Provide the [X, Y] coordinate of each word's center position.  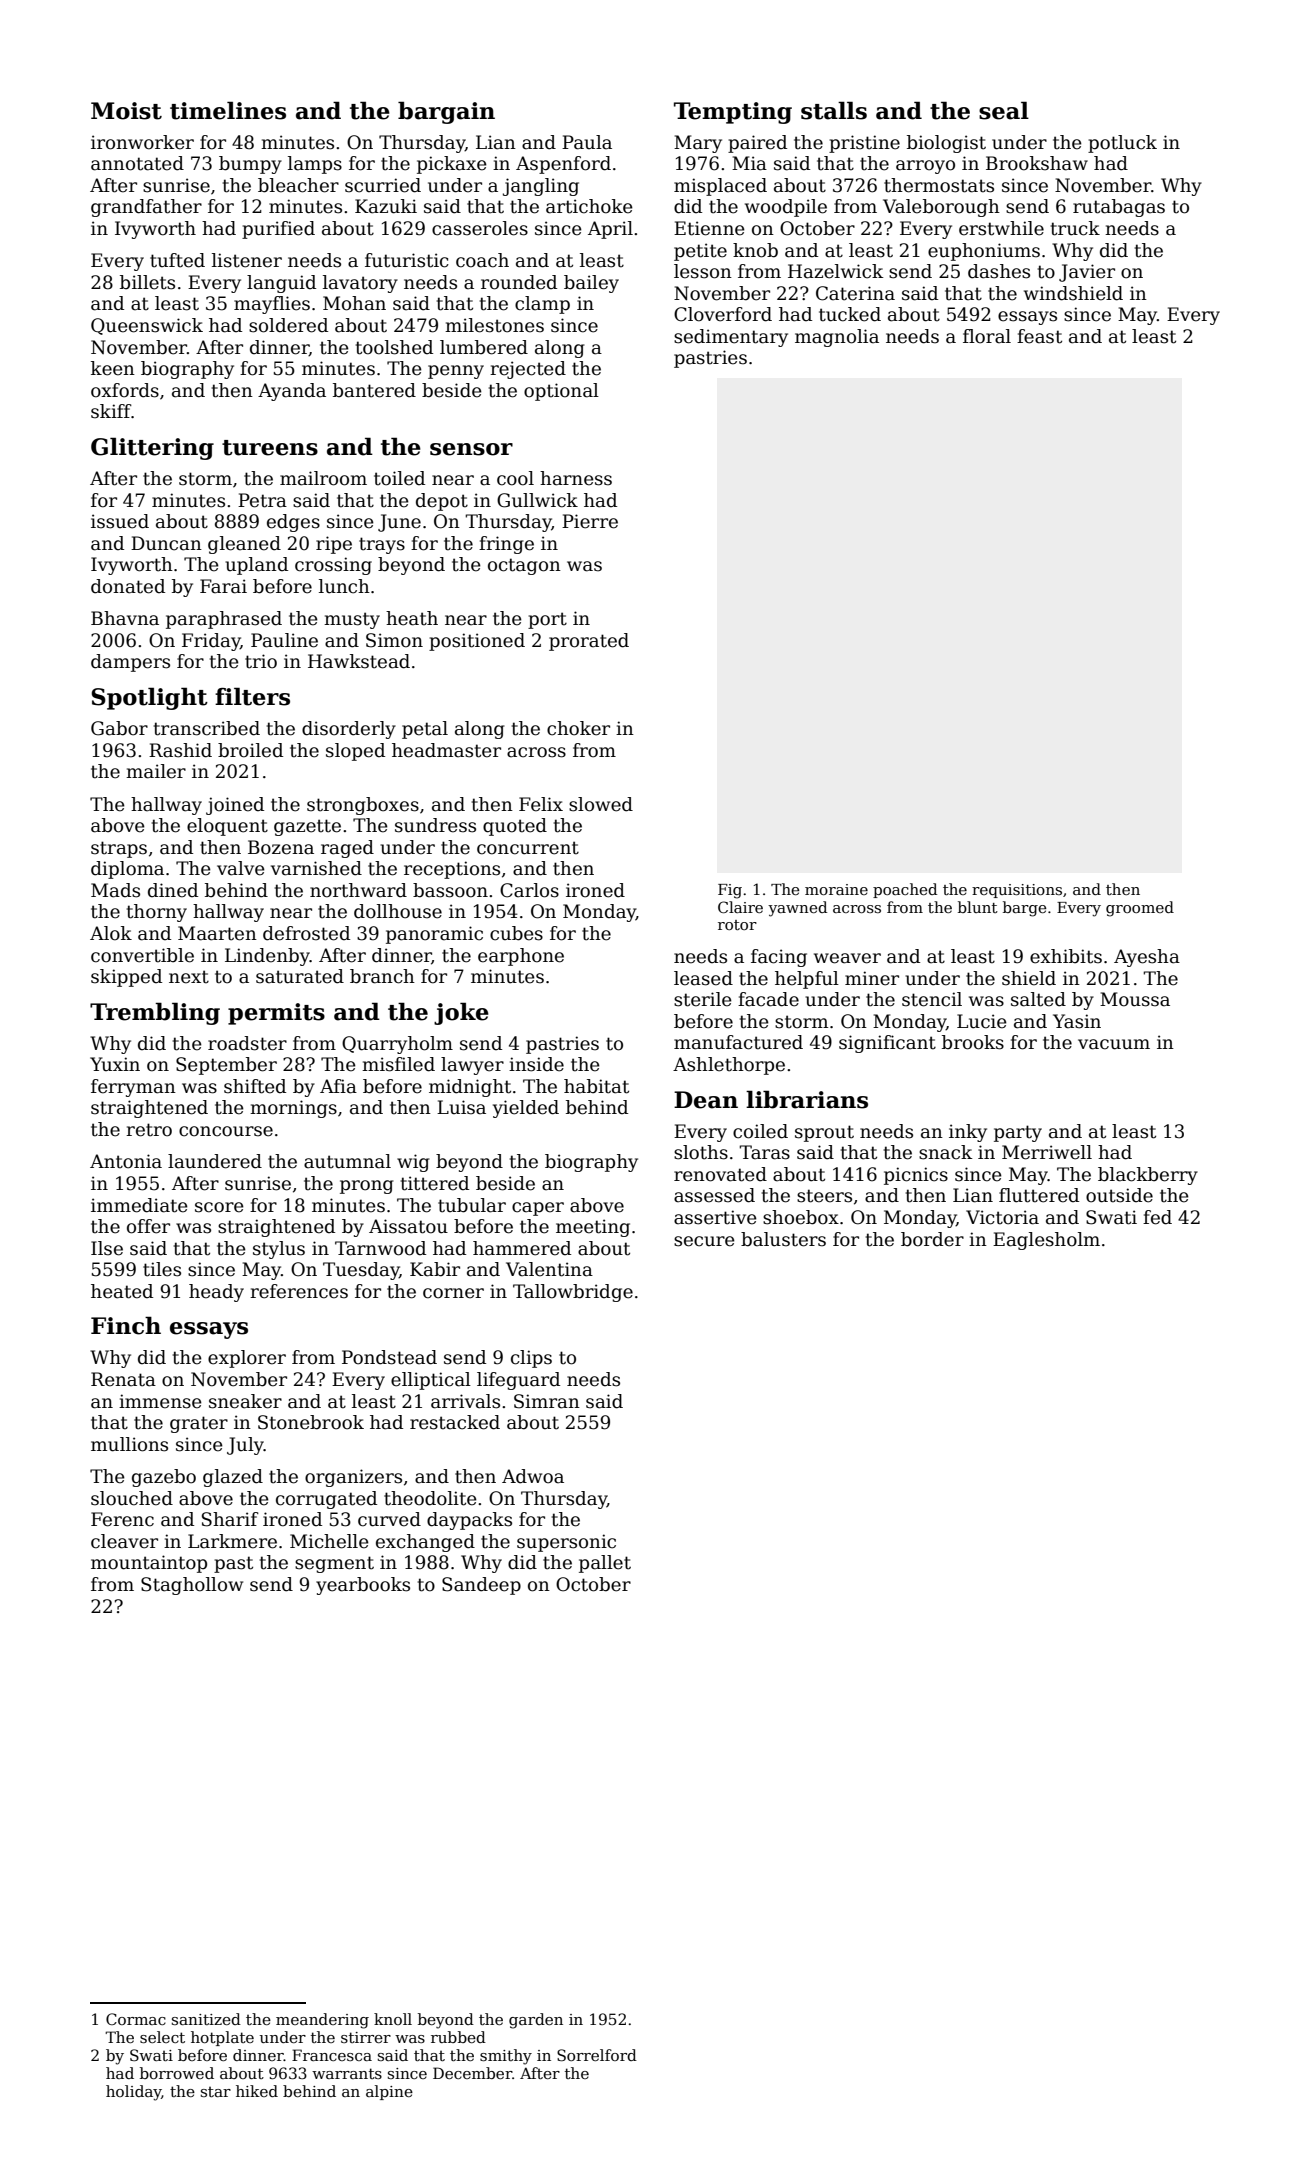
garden [536, 2021]
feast [1039, 336]
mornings [293, 1109]
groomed [1140, 909]
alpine [389, 2092]
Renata [123, 1379]
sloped [355, 752]
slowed [601, 804]
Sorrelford [597, 2055]
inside [536, 1064]
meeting [593, 1228]
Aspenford [563, 165]
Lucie [982, 1021]
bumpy [250, 165]
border [932, 1239]
